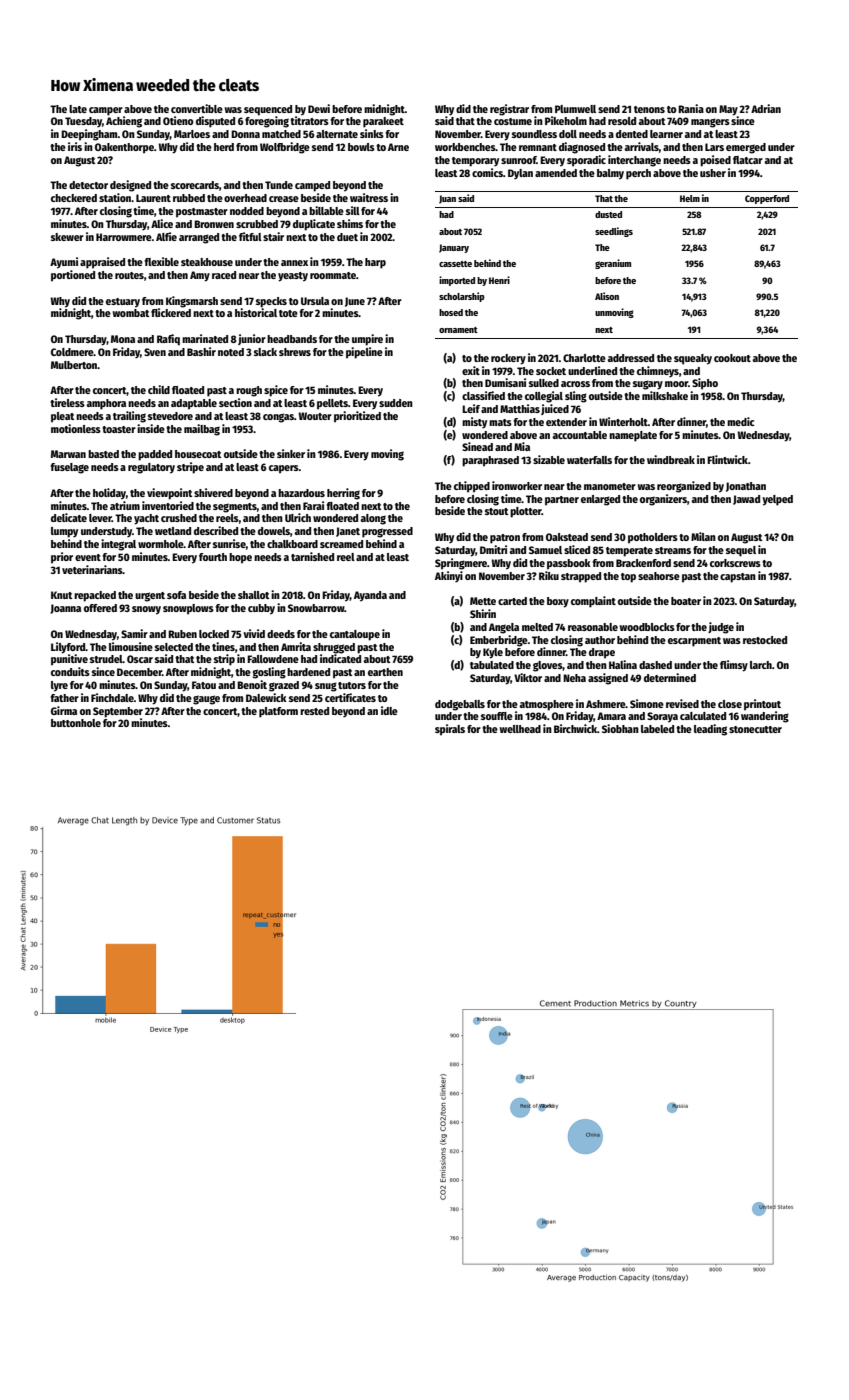  I want to click on Coldmere, so click(72, 352).
